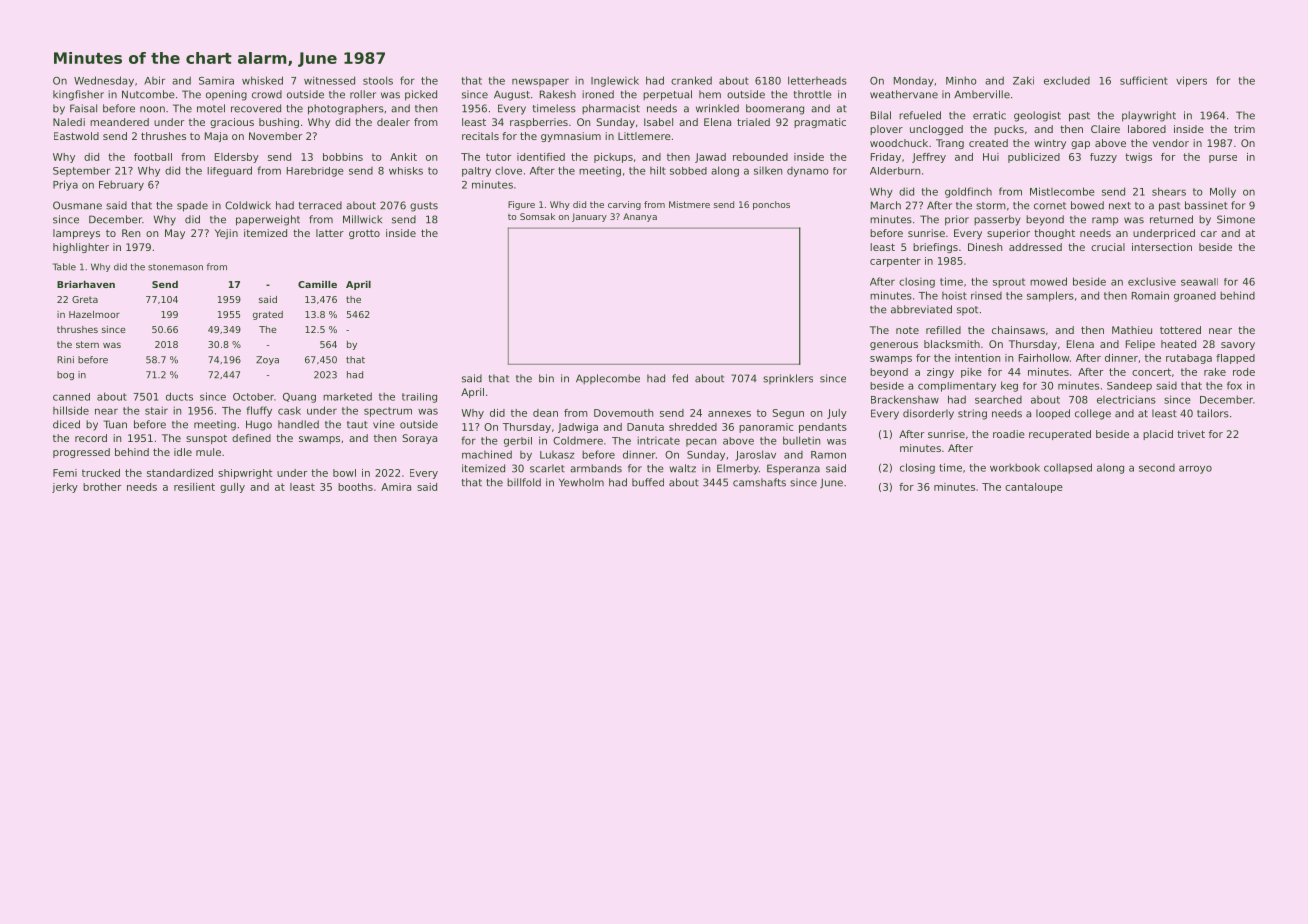  What do you see at coordinates (363, 94) in the image?
I see `roller` at bounding box center [363, 94].
